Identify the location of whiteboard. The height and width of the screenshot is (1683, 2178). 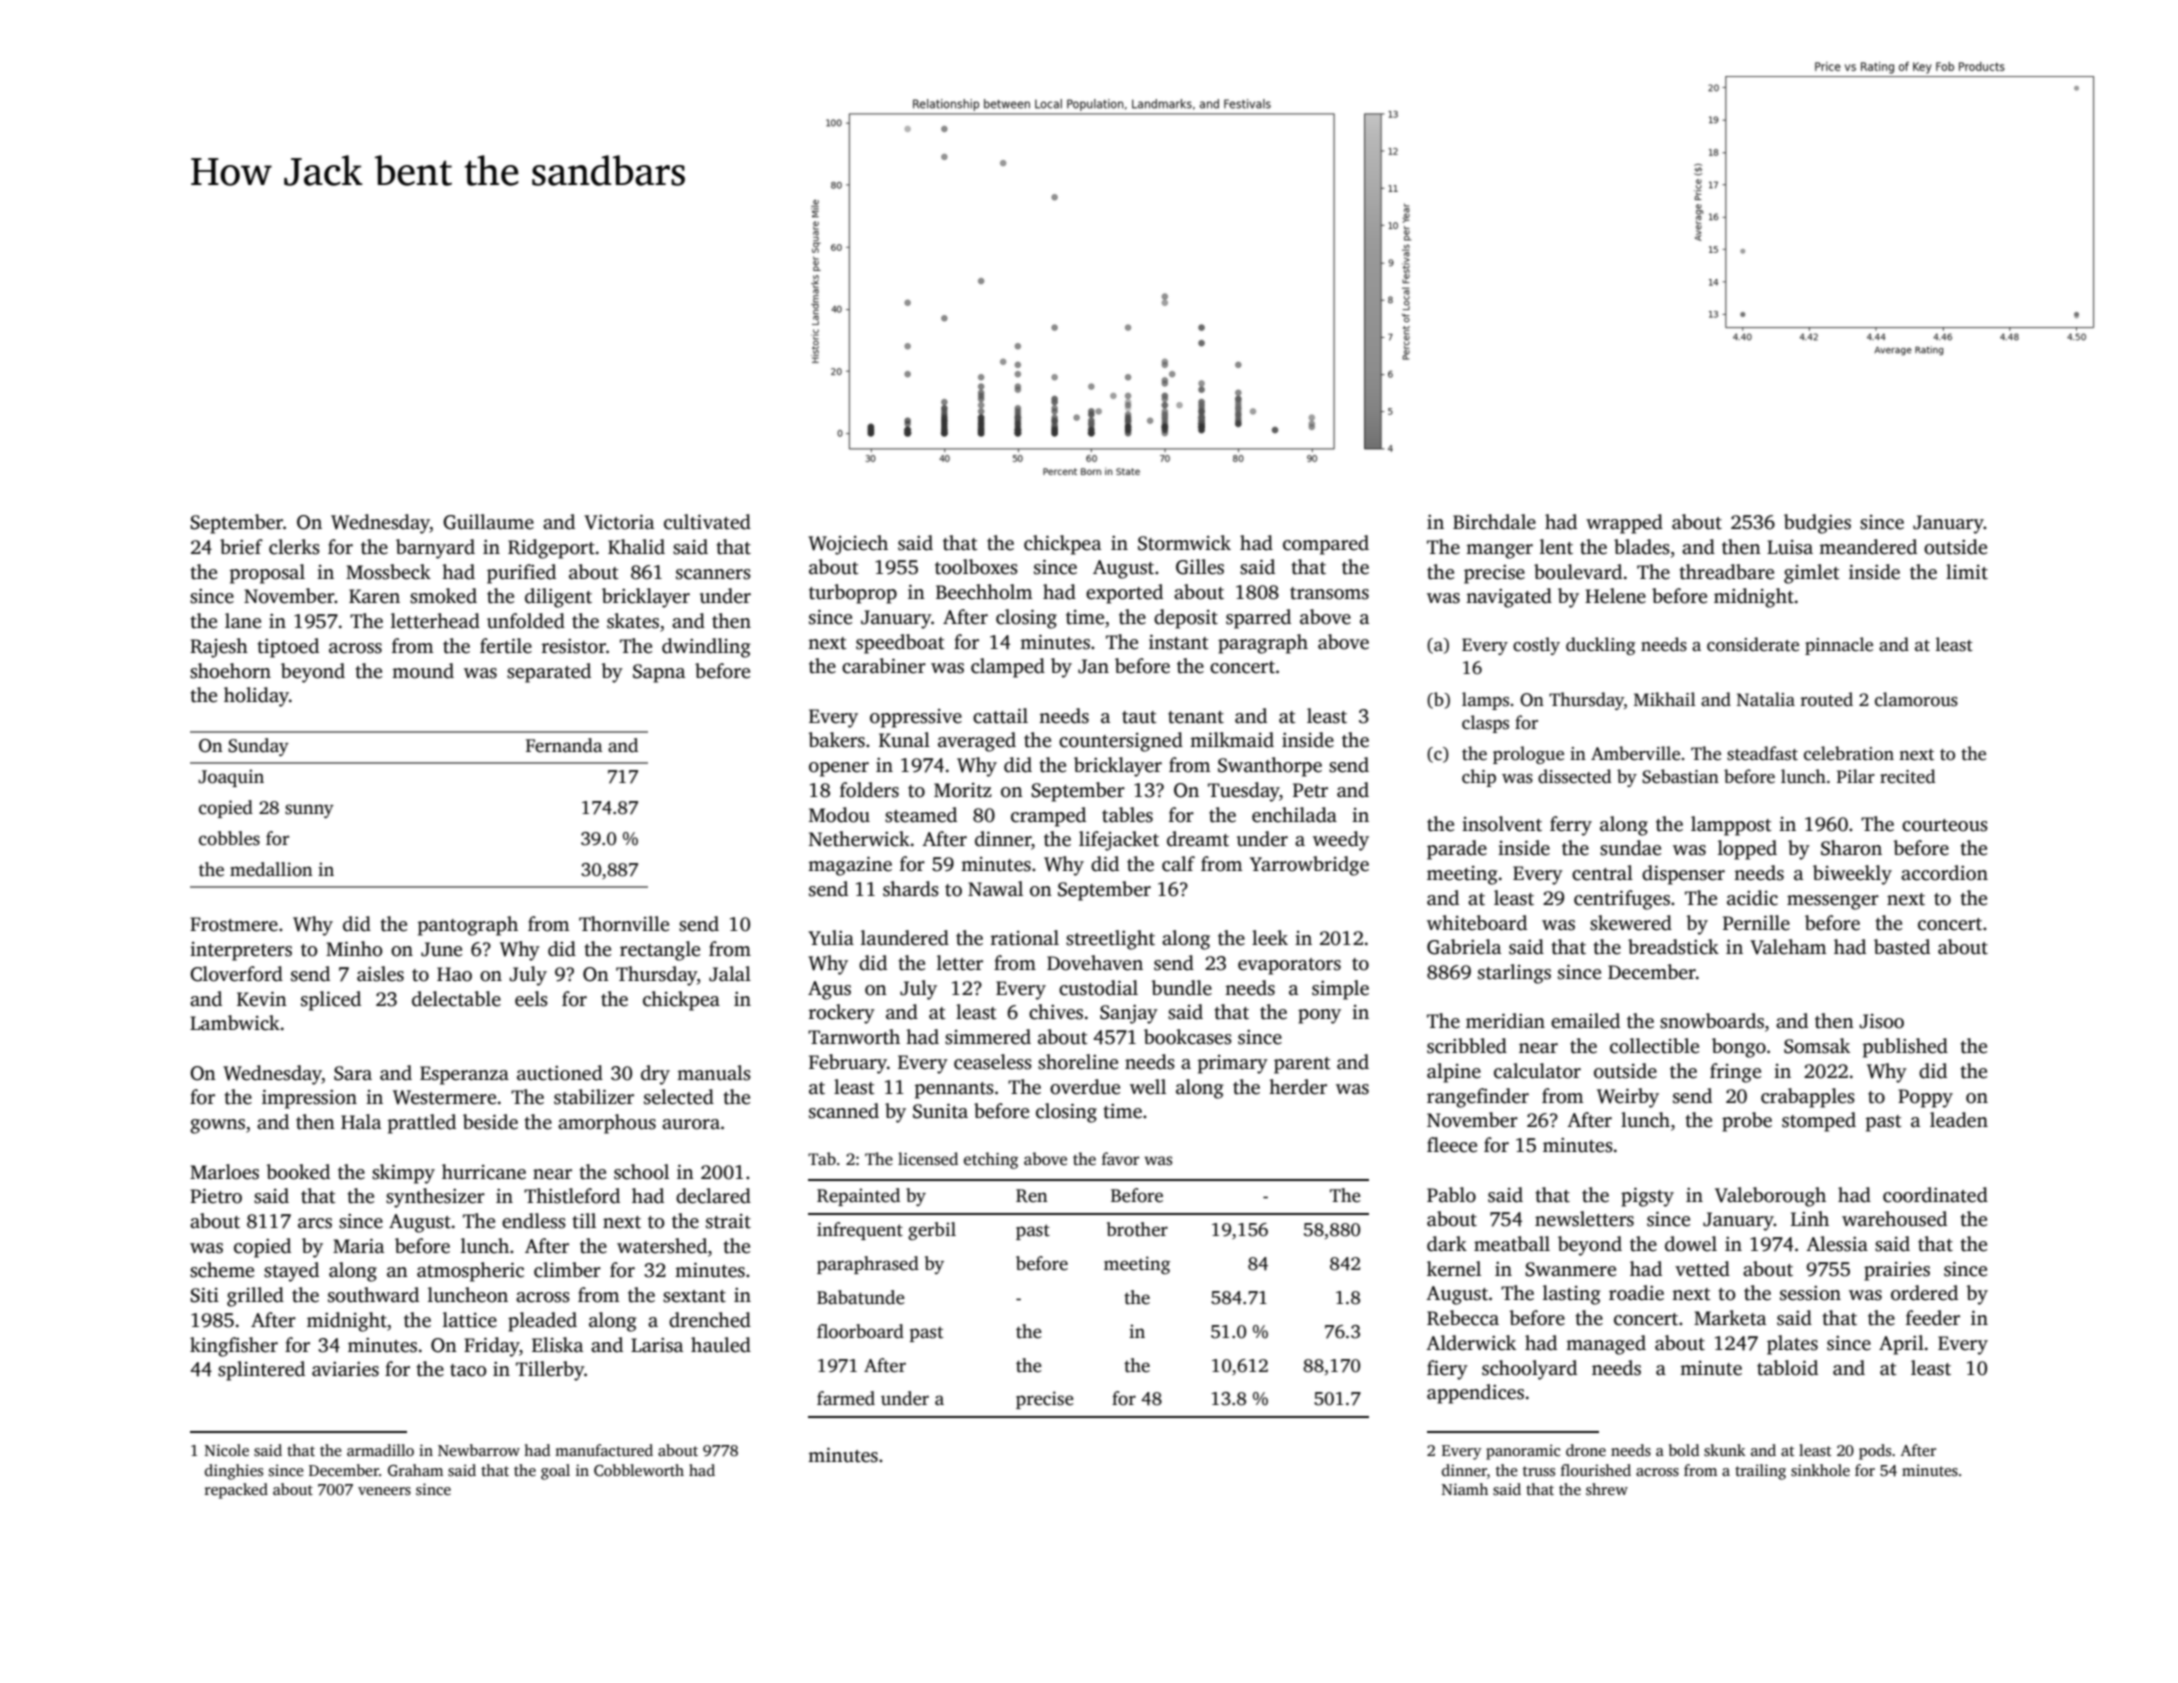
(1477, 923).
